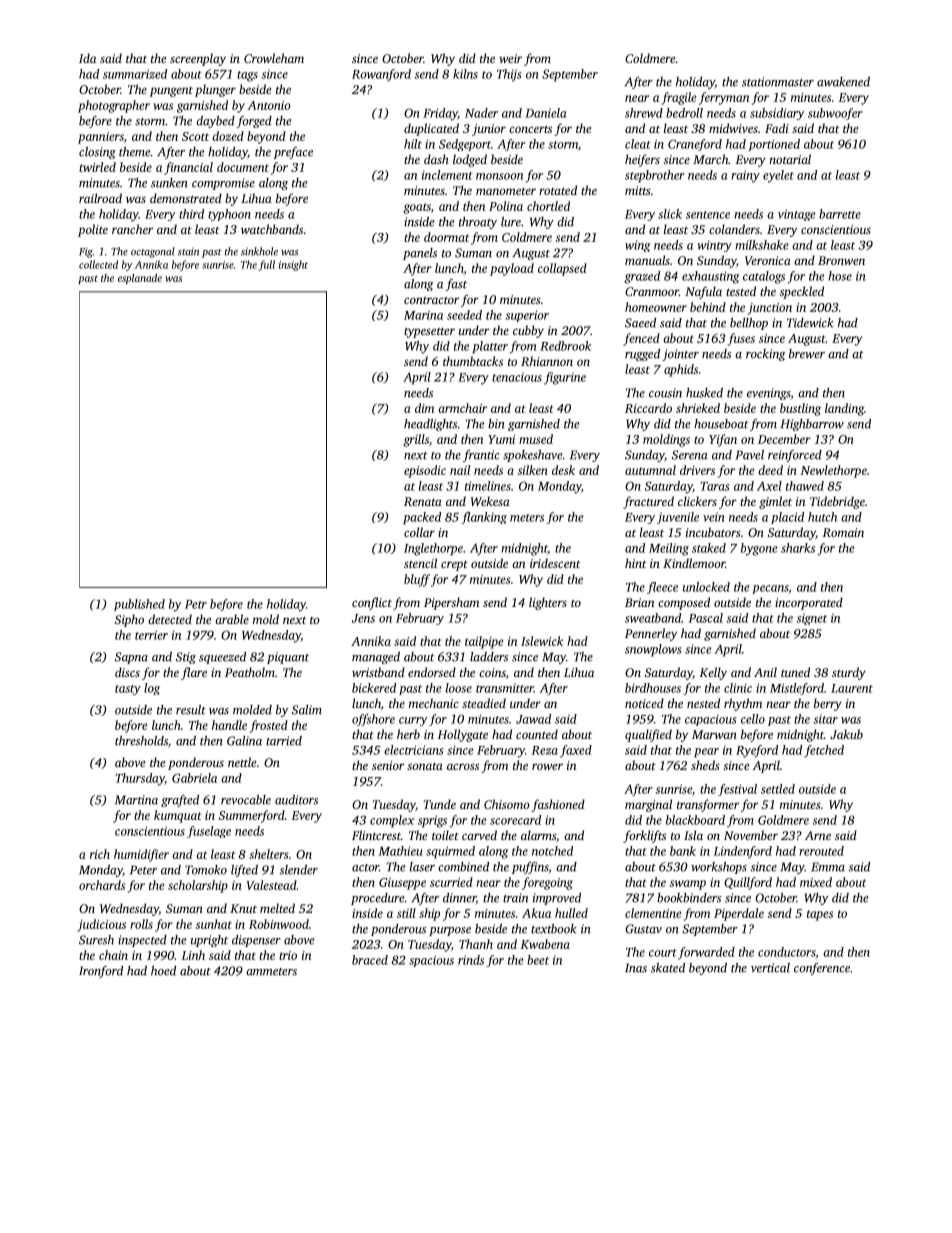  What do you see at coordinates (737, 790) in the image?
I see `festival` at bounding box center [737, 790].
